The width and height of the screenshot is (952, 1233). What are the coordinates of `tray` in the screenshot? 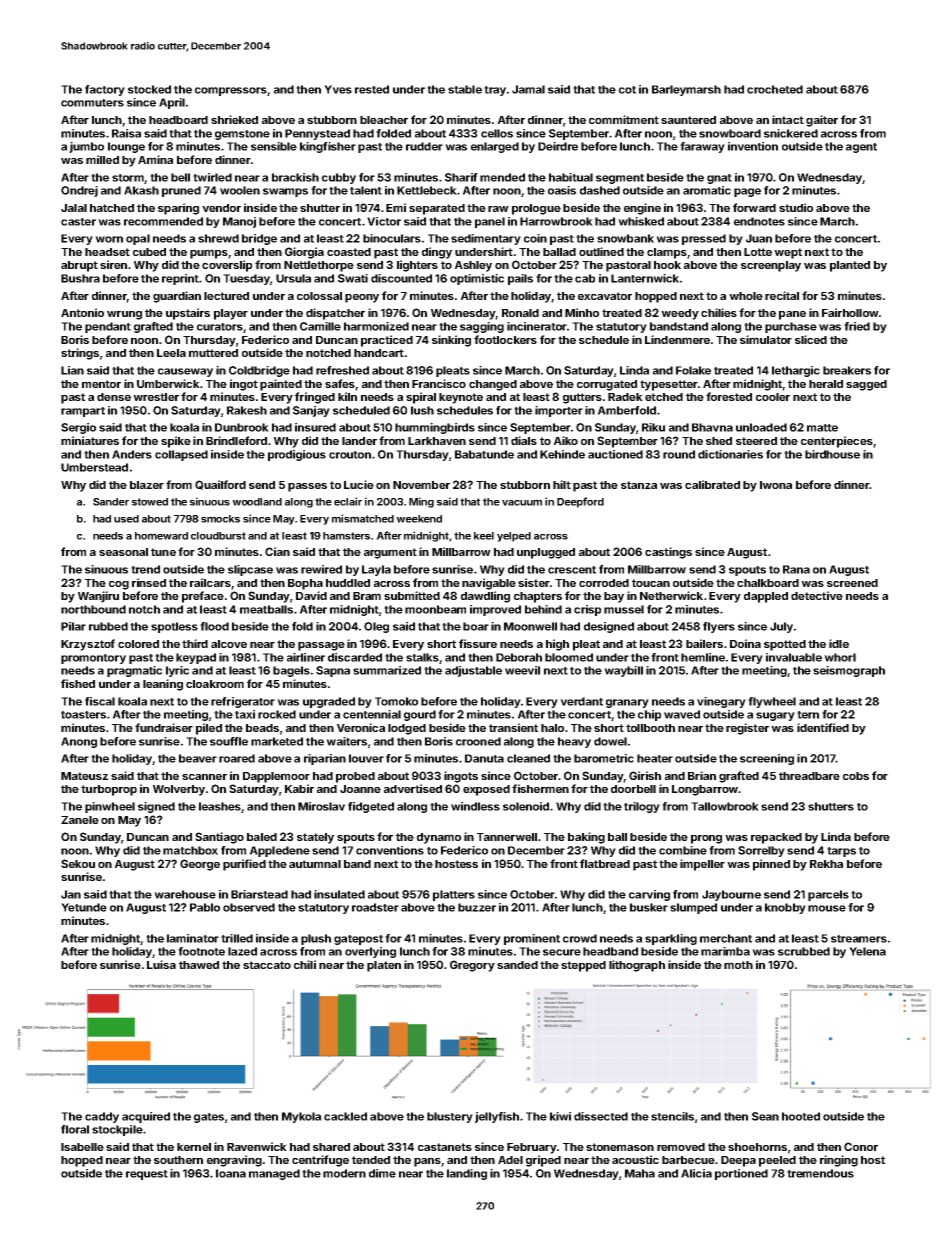 It's located at (495, 91).
